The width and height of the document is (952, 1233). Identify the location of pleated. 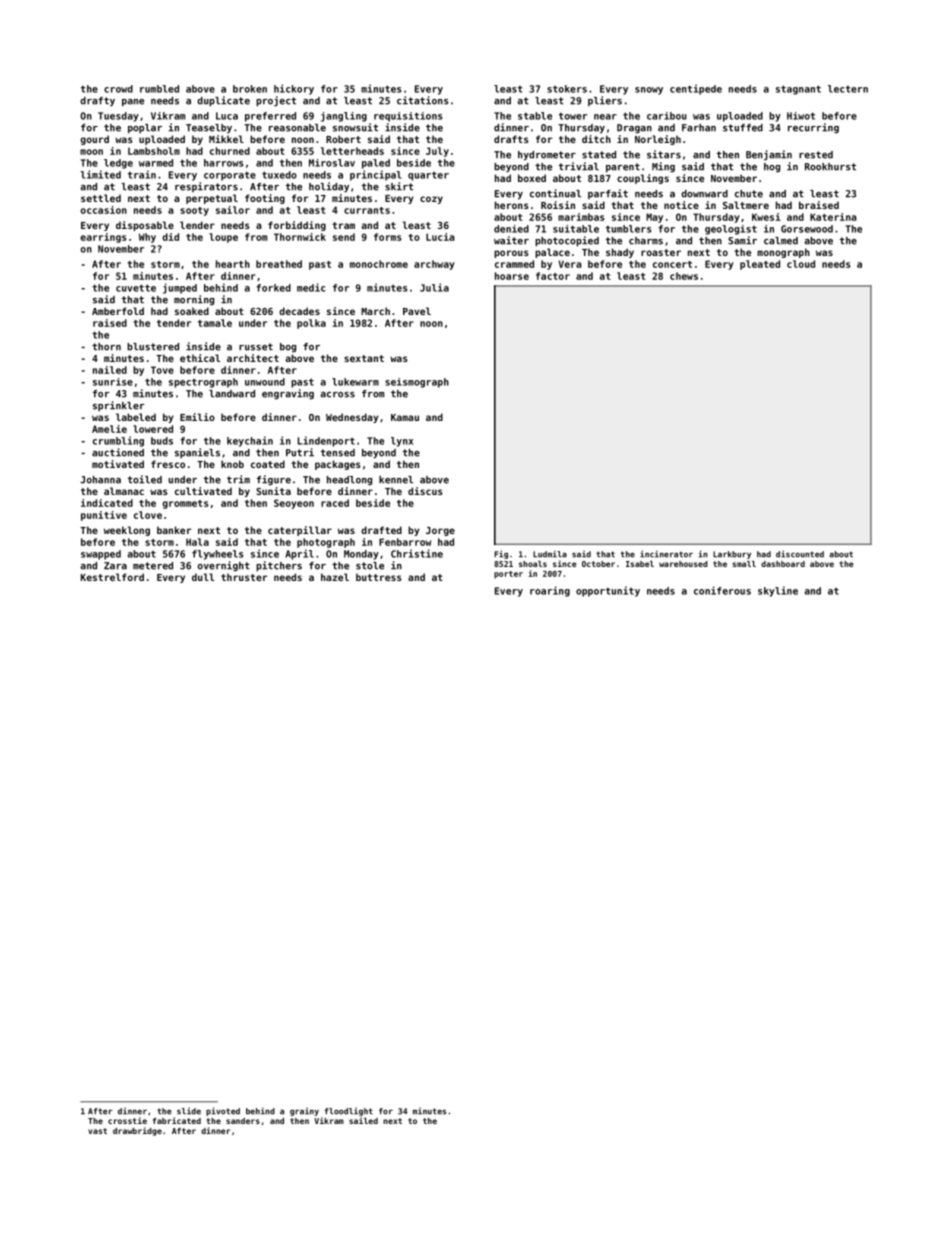
(760, 265).
